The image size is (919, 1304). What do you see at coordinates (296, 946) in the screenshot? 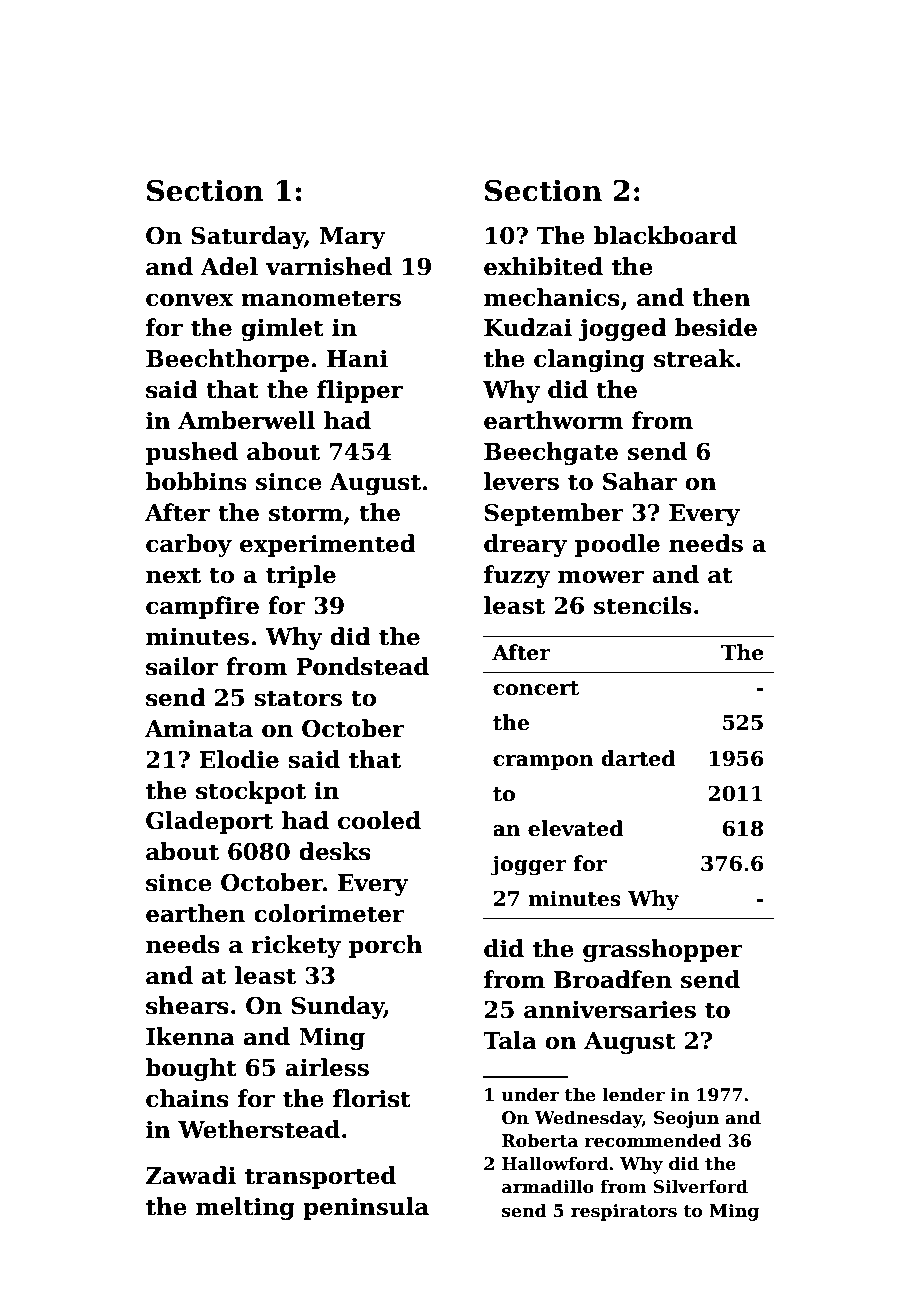
I see `rickety` at bounding box center [296, 946].
